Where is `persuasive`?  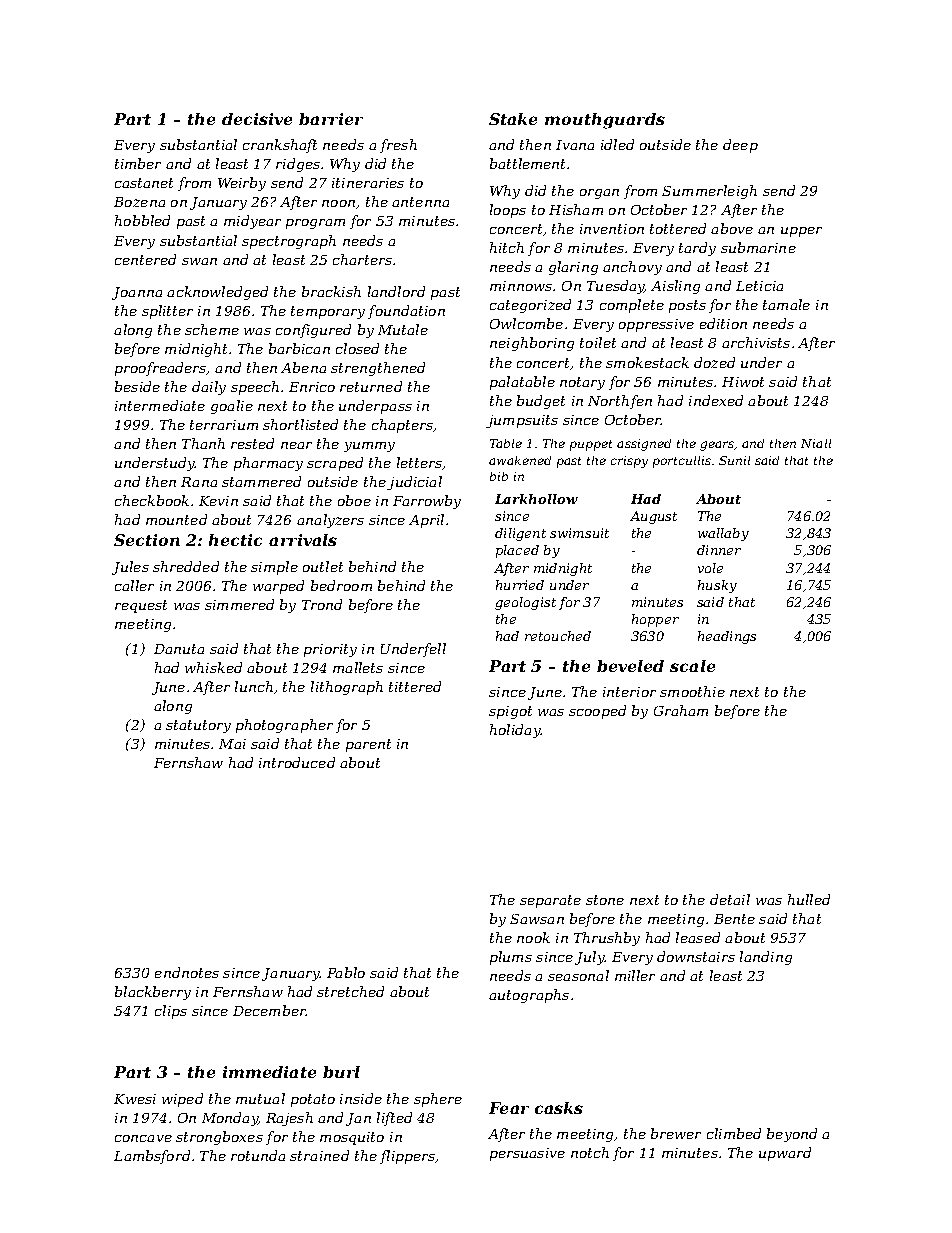
persuasive is located at coordinates (527, 1154).
